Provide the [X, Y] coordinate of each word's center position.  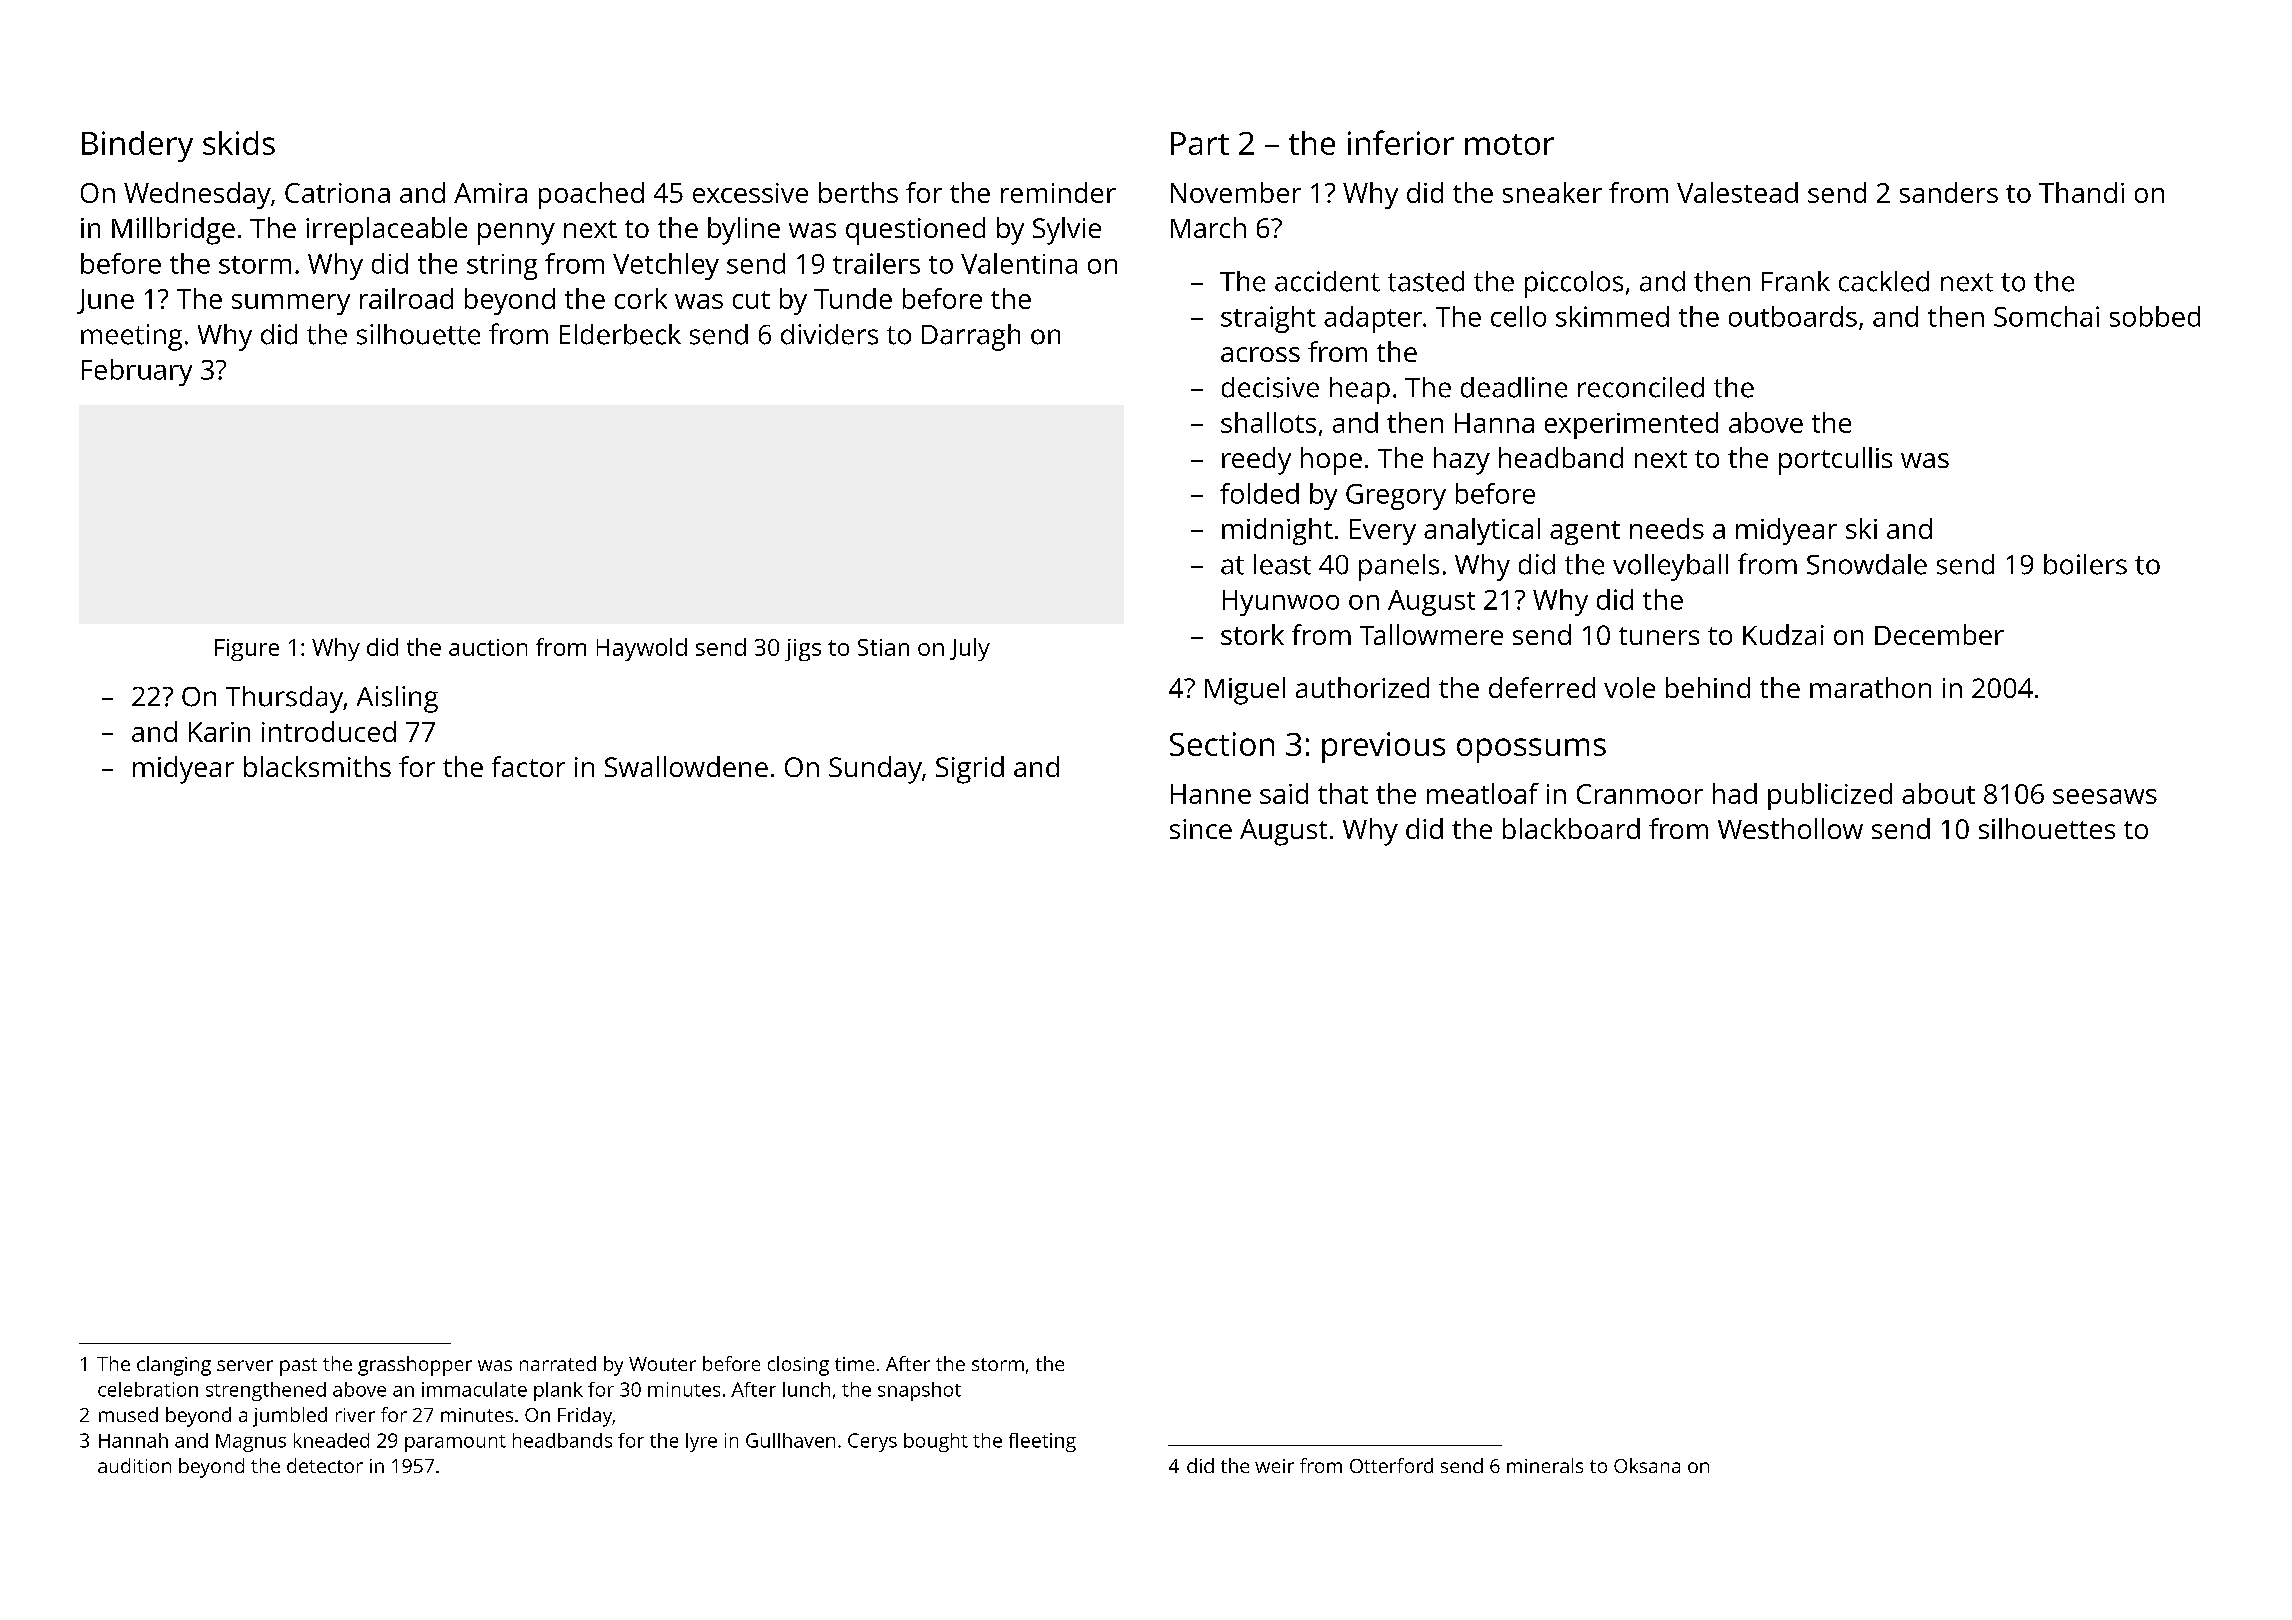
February [137, 372]
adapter [1373, 319]
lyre [701, 1442]
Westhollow [1790, 828]
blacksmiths [317, 766]
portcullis [1835, 461]
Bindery [137, 146]
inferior [1401, 142]
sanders [1949, 192]
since [1201, 829]
